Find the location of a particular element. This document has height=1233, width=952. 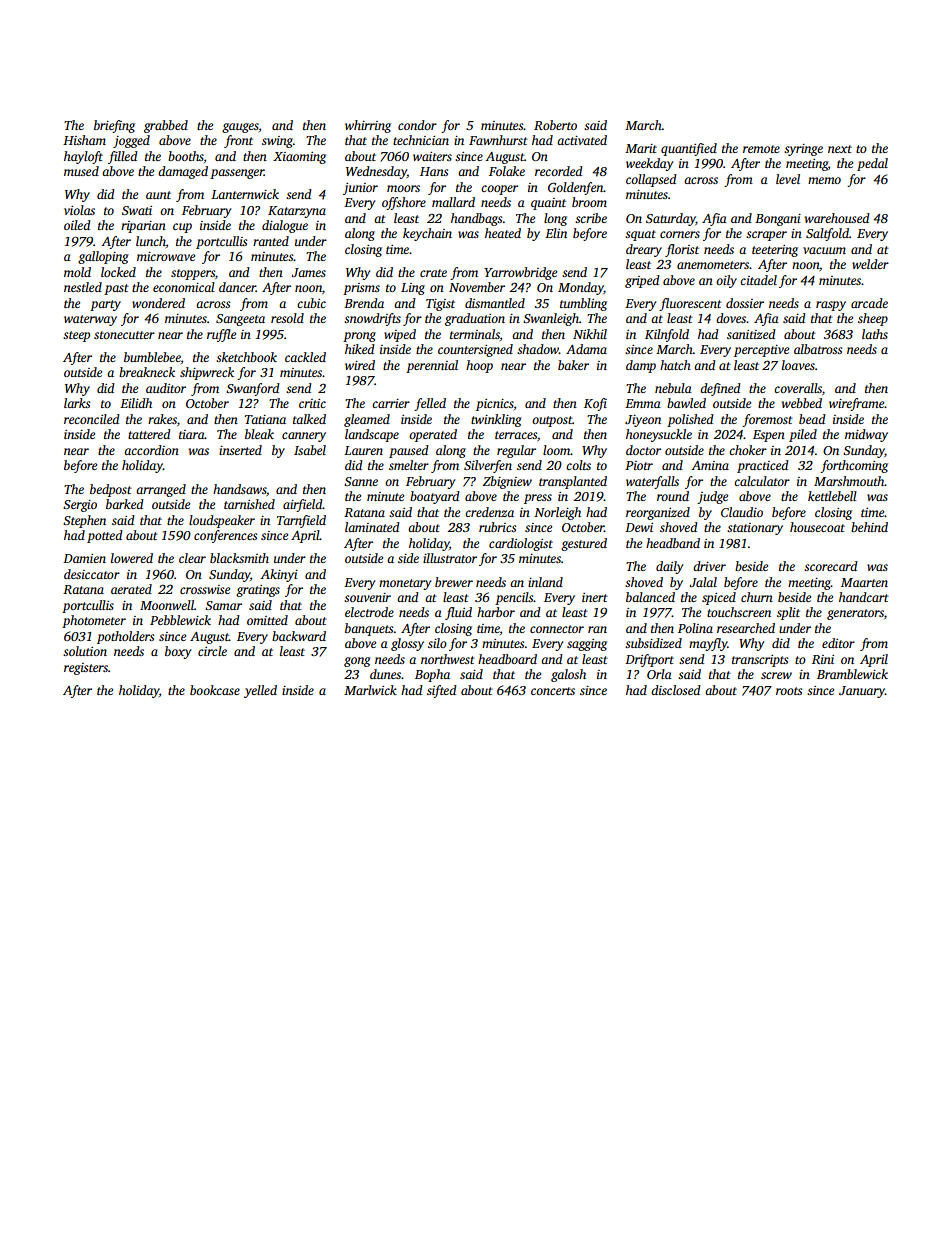

conferences is located at coordinates (225, 536).
